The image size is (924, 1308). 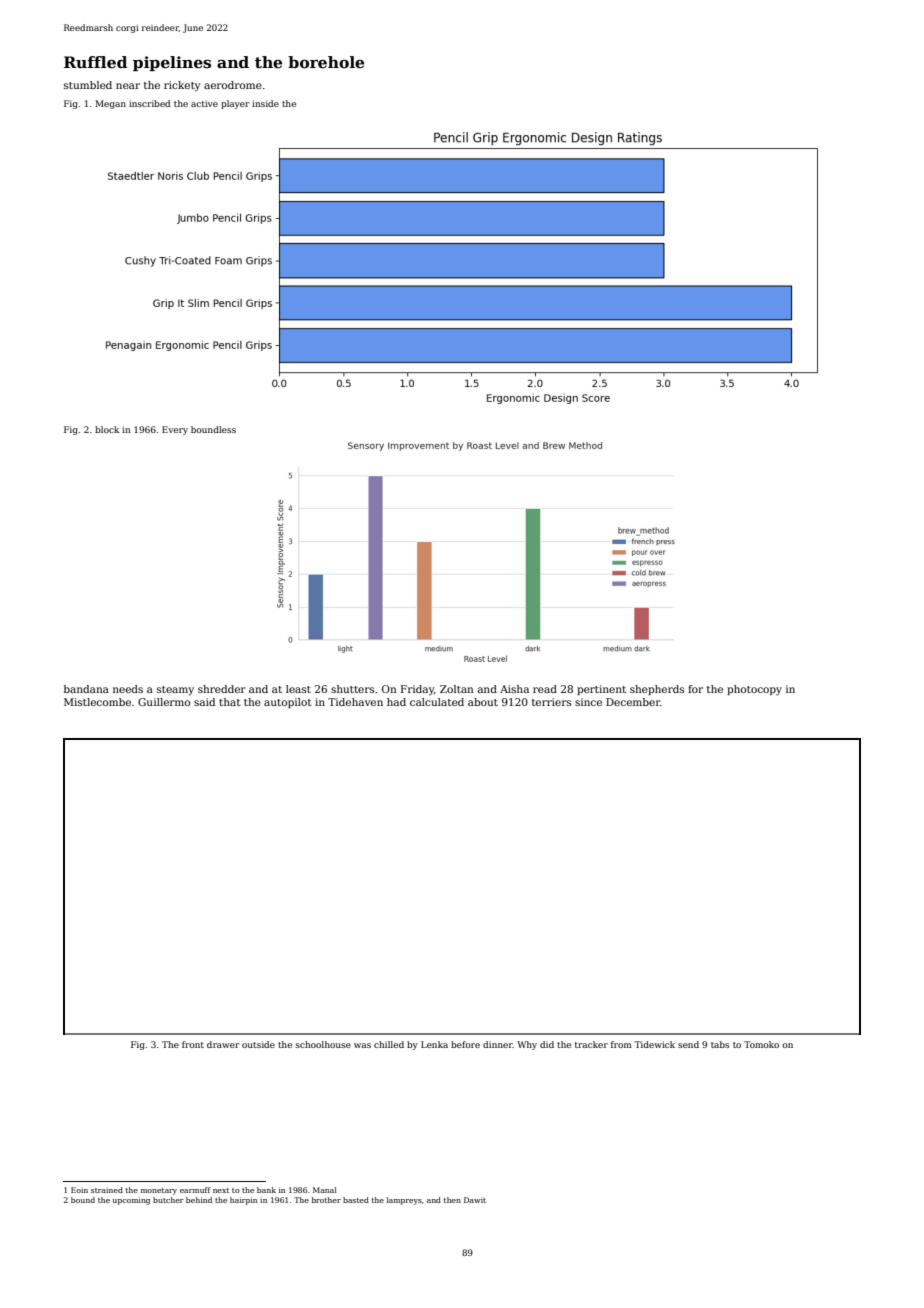 What do you see at coordinates (223, 1044) in the screenshot?
I see `drawer` at bounding box center [223, 1044].
